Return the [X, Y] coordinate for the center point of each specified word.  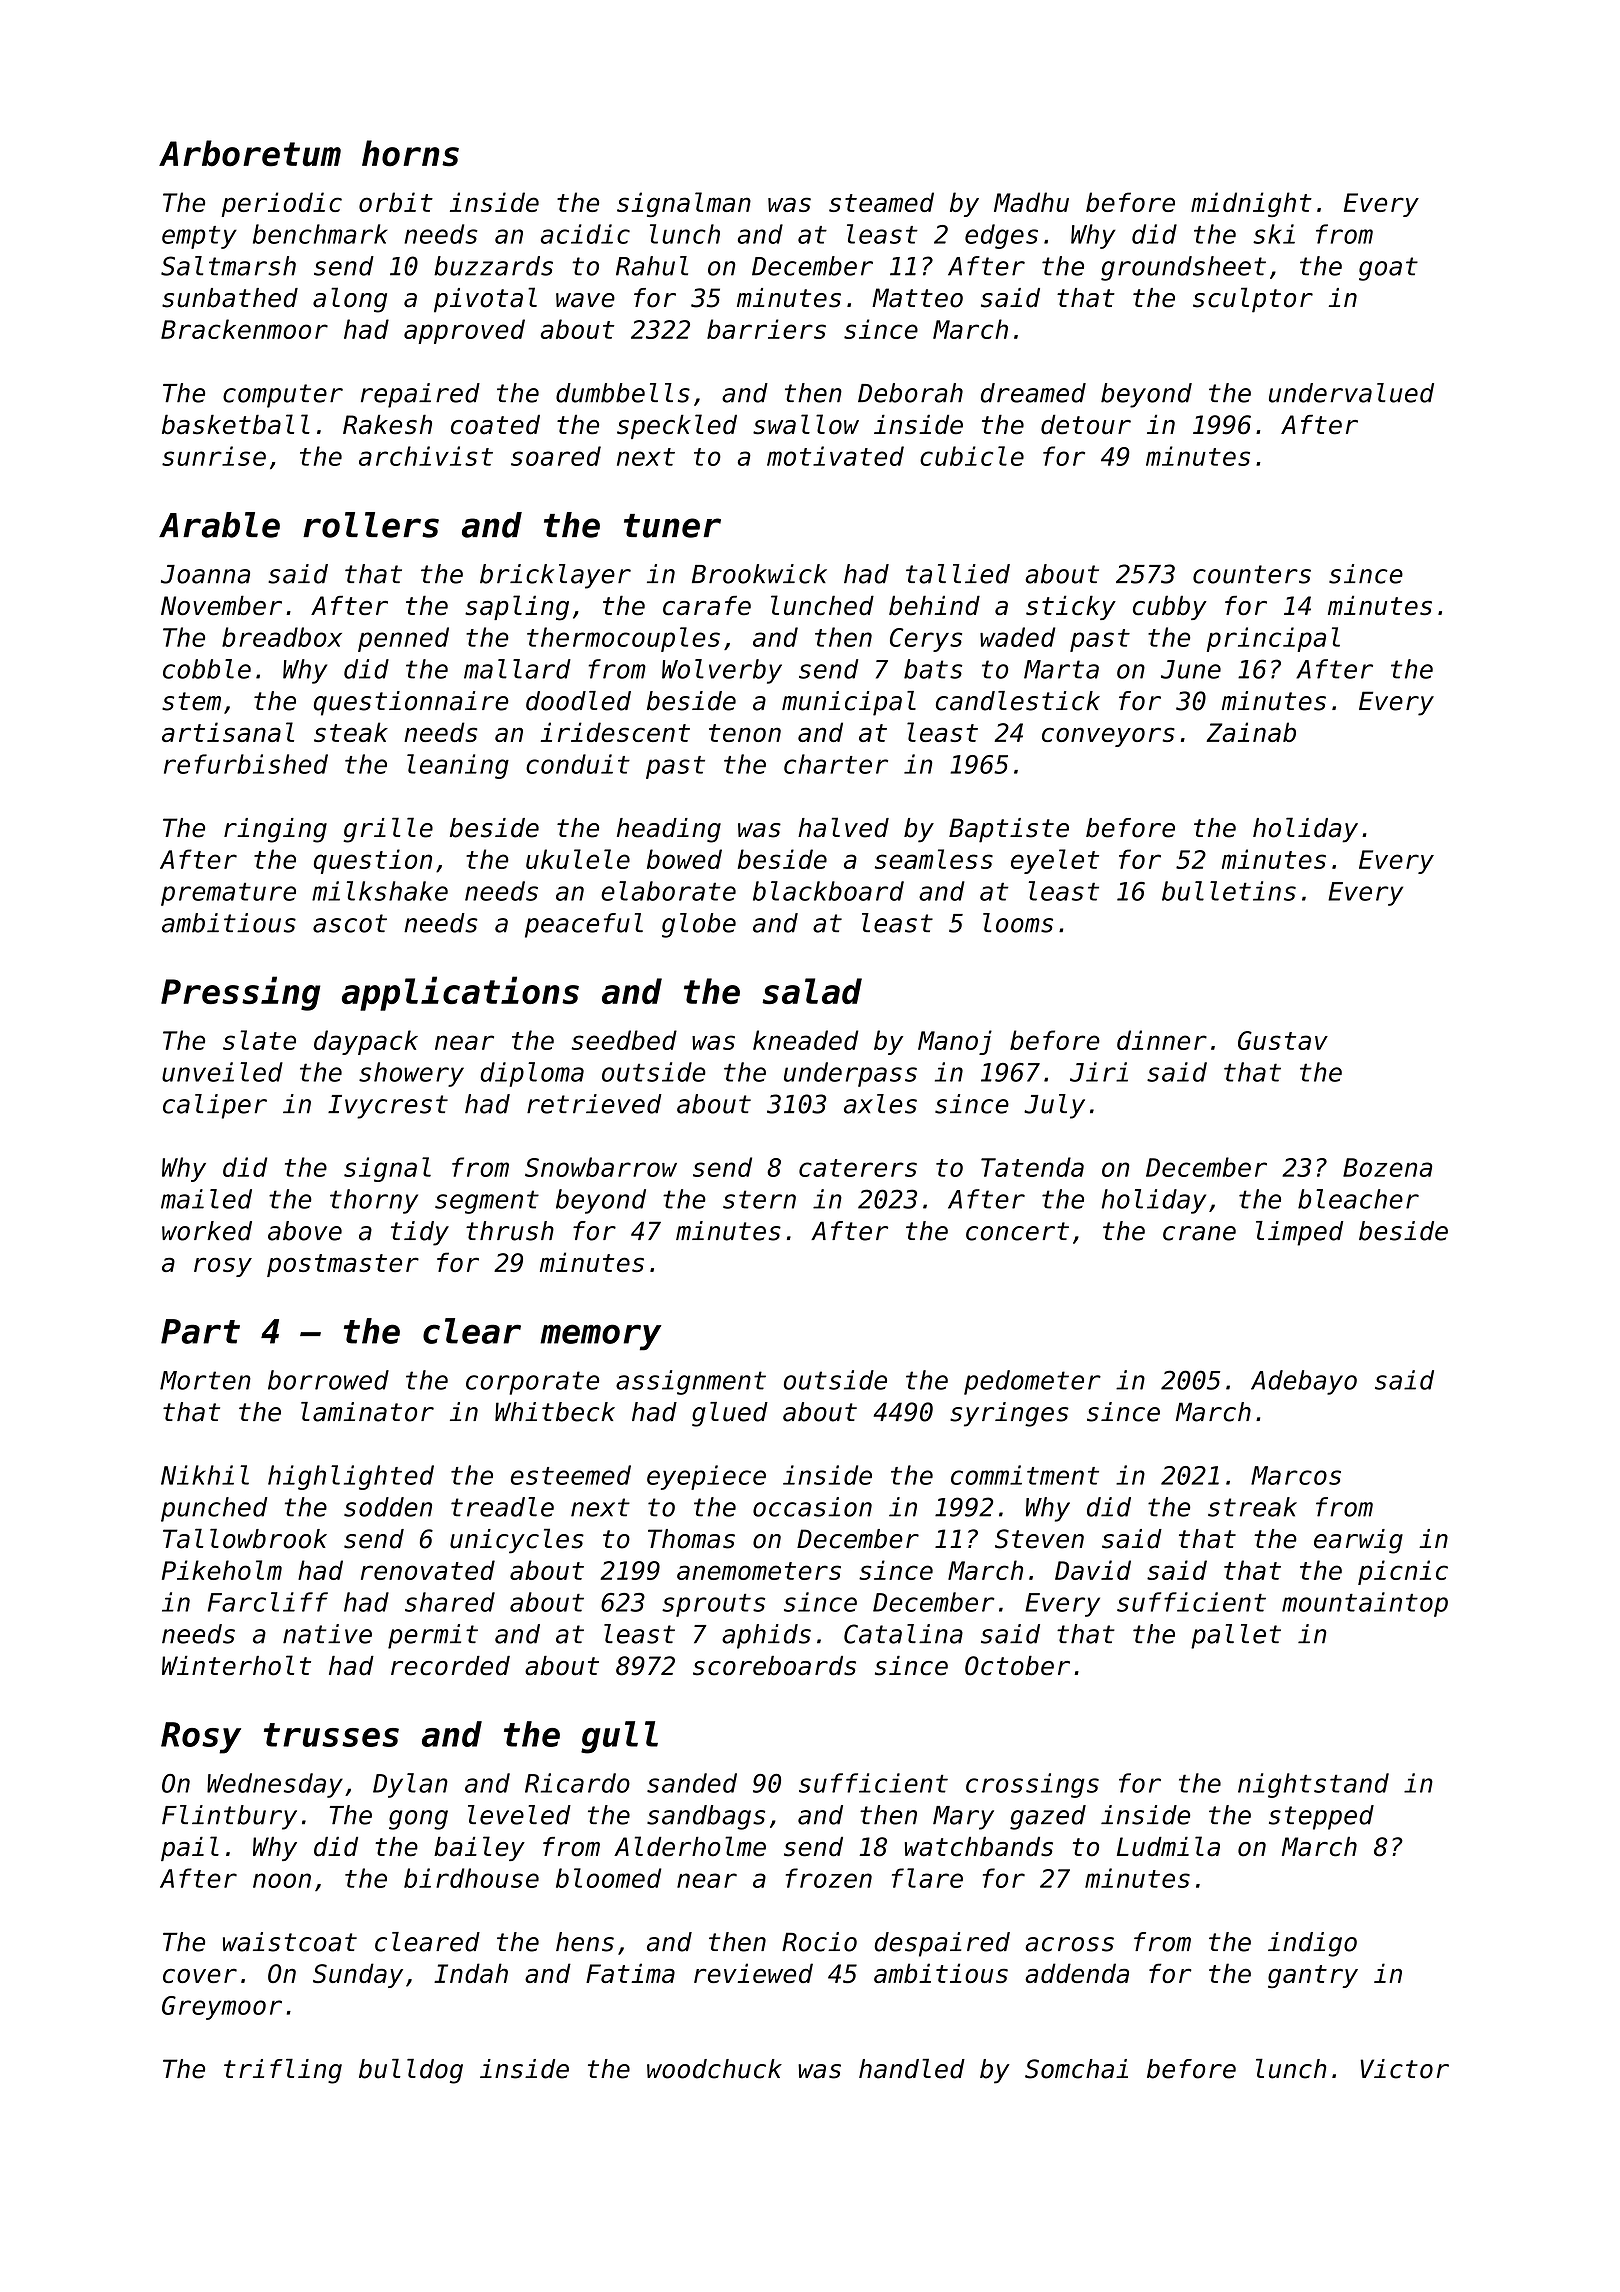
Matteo [917, 298]
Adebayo [1304, 1382]
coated [495, 425]
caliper [215, 1106]
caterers [858, 1168]
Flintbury [229, 1817]
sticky [1071, 607]
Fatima [630, 1973]
